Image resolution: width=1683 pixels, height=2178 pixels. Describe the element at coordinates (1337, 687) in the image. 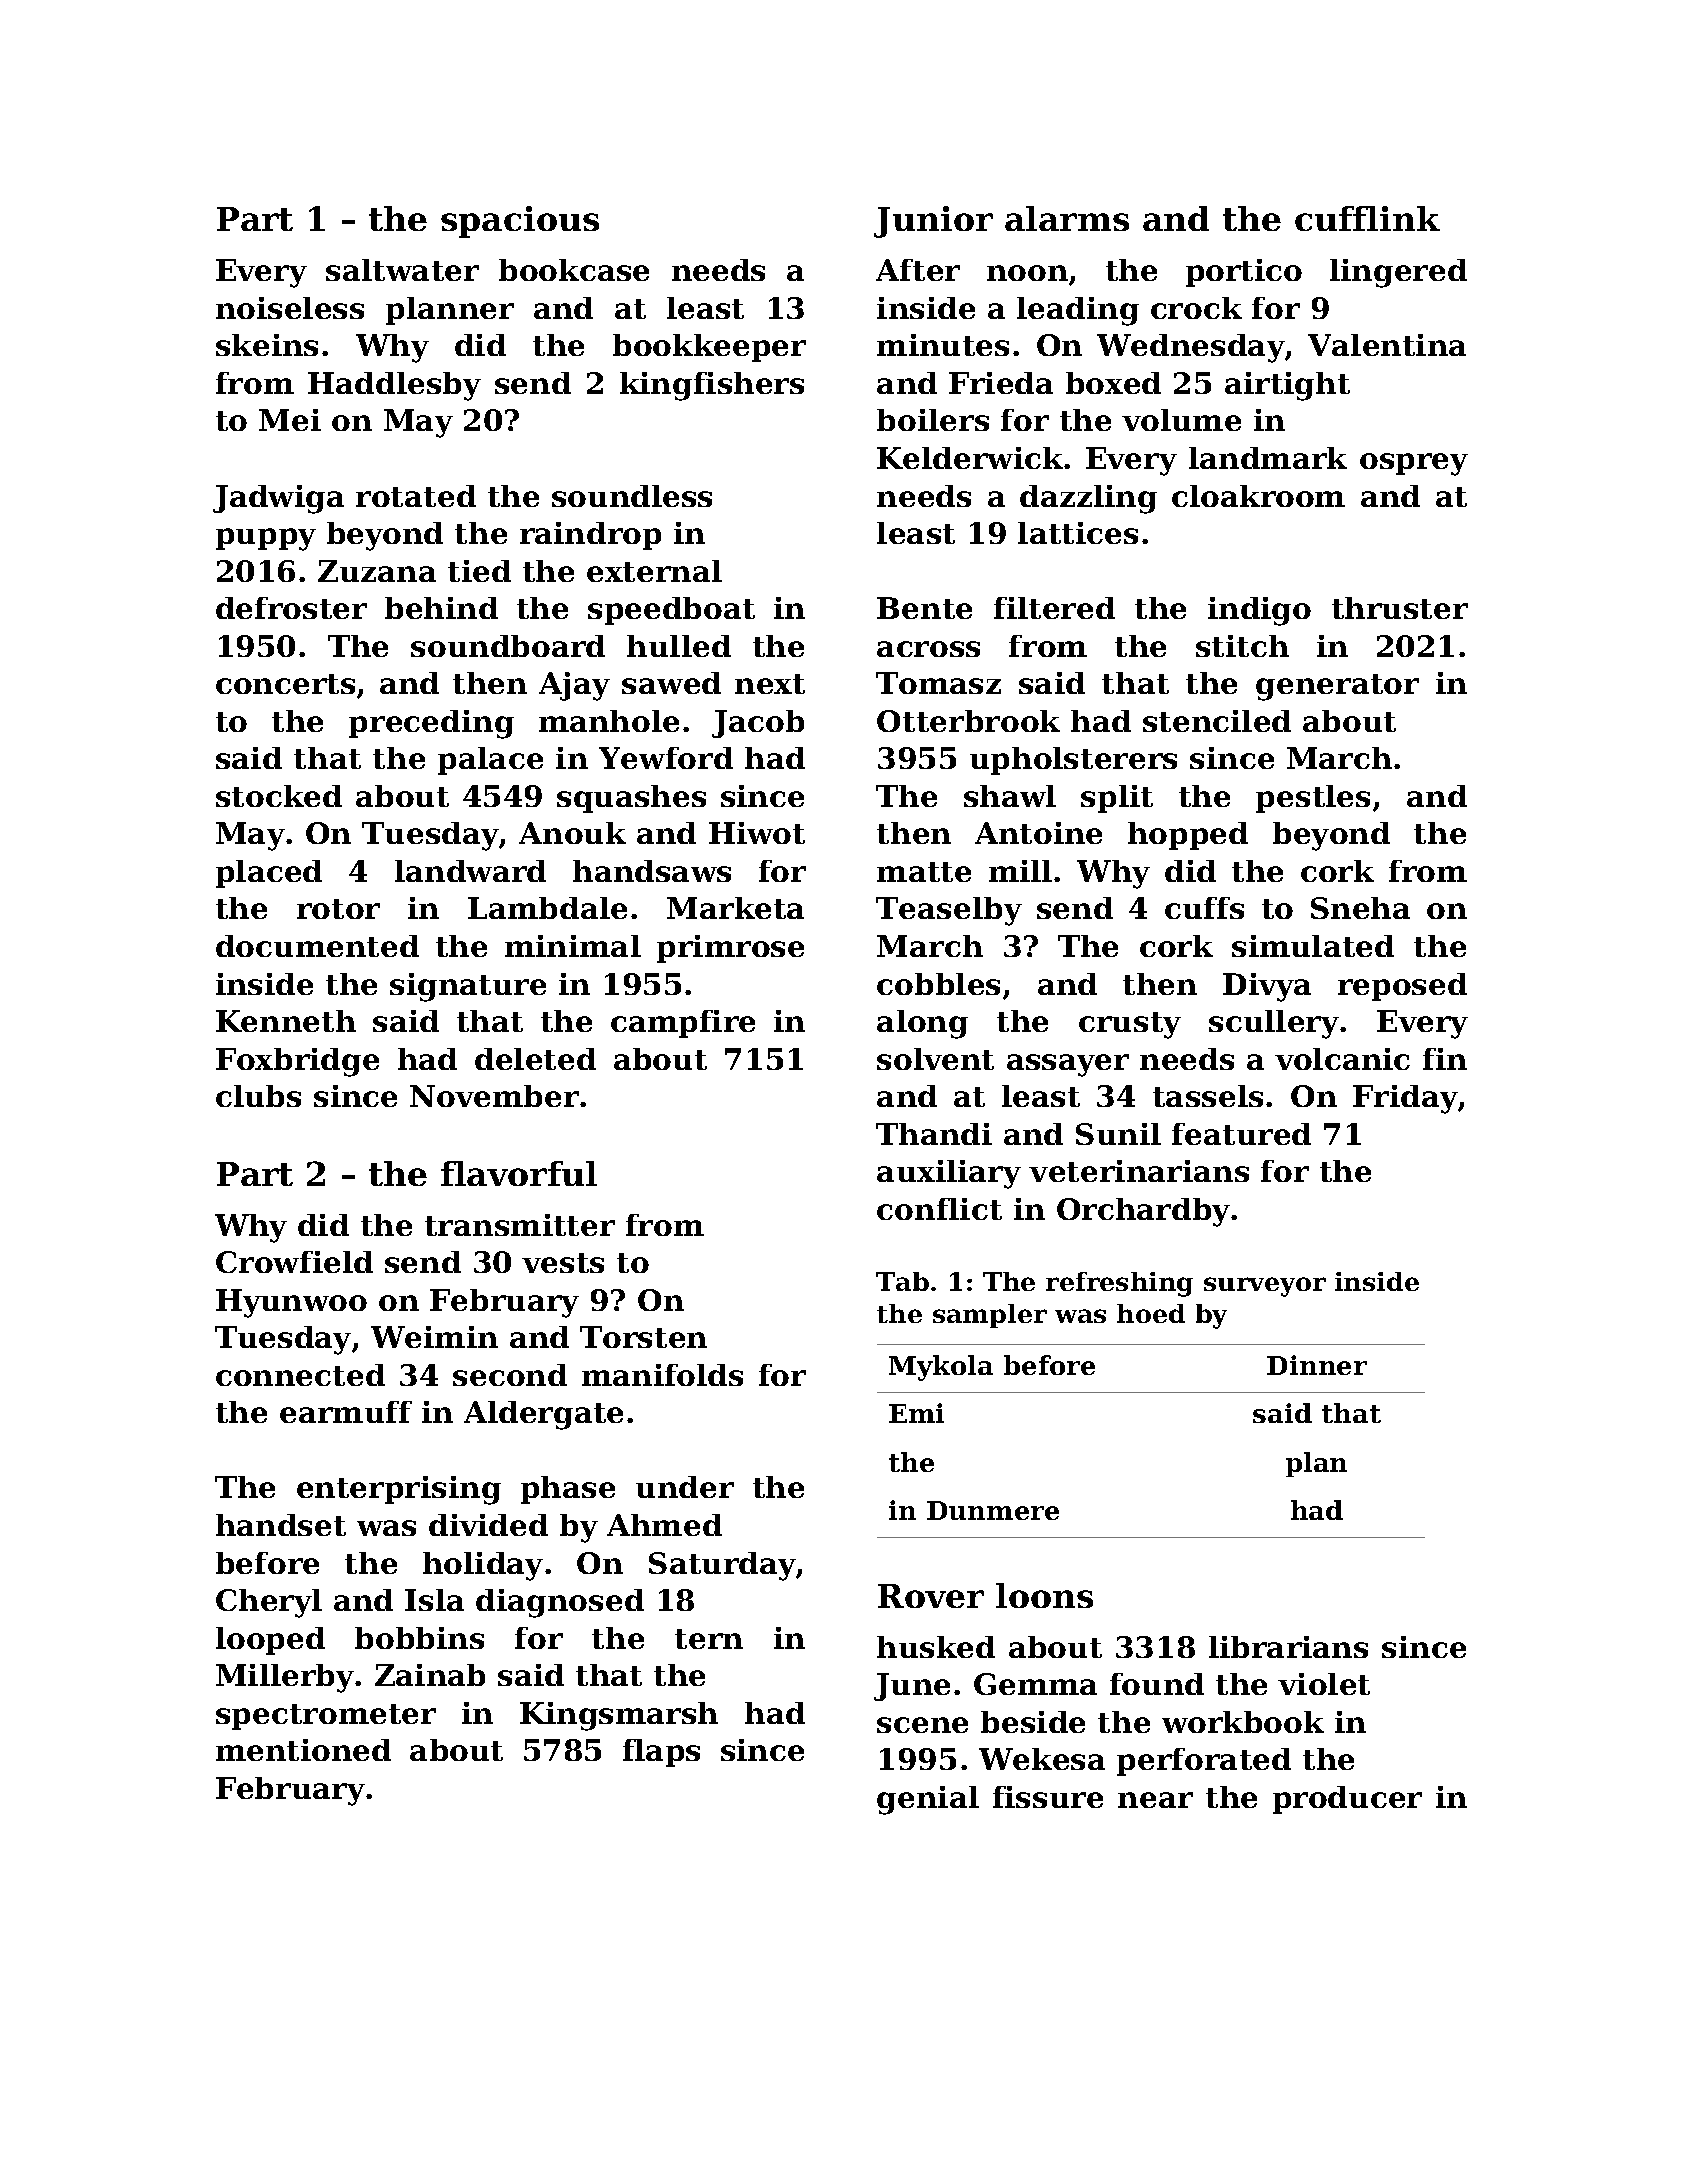

I see `generator` at that location.
